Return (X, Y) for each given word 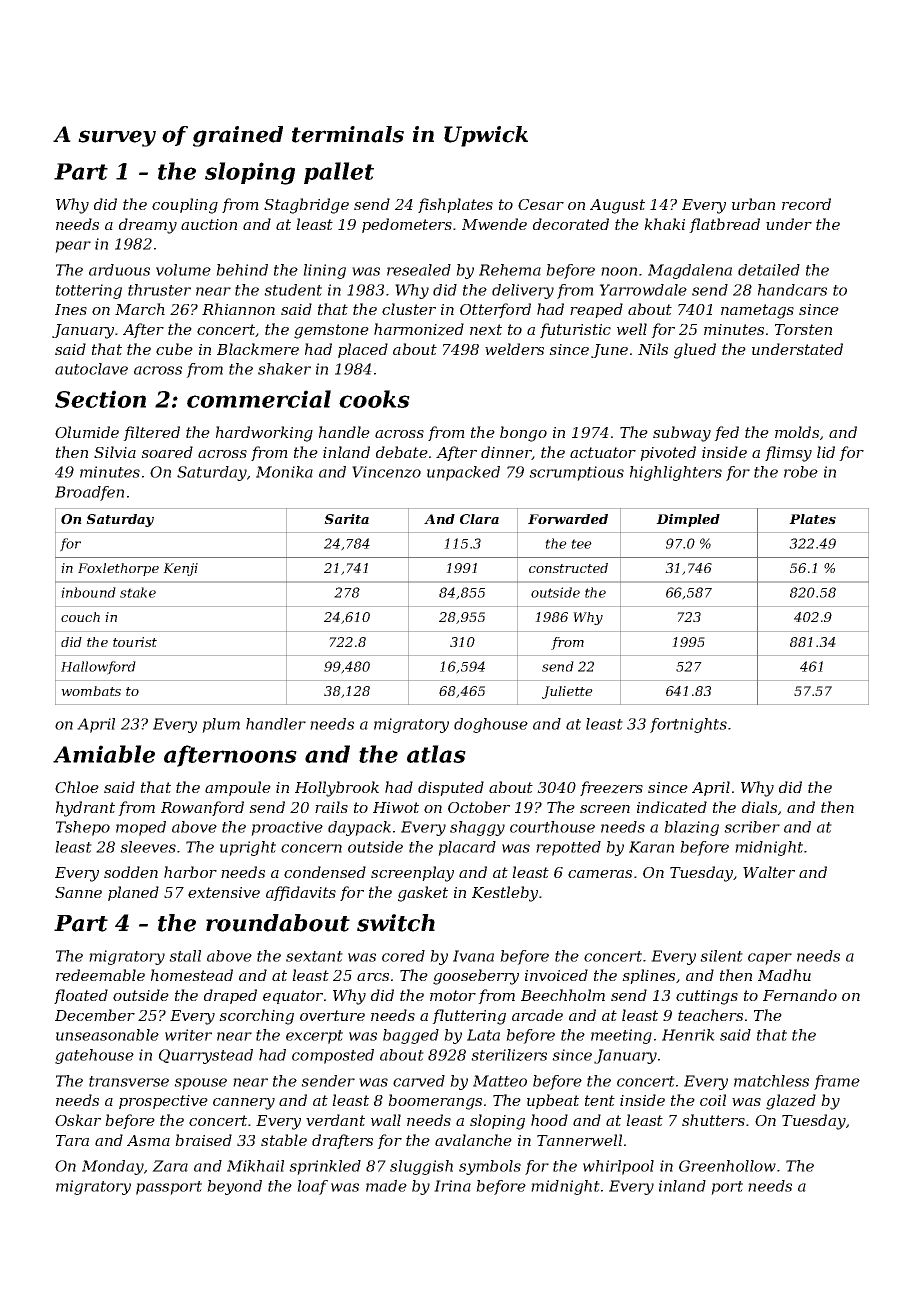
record (806, 204)
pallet (339, 173)
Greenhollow (727, 1166)
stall (185, 956)
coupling (185, 206)
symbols (490, 1167)
